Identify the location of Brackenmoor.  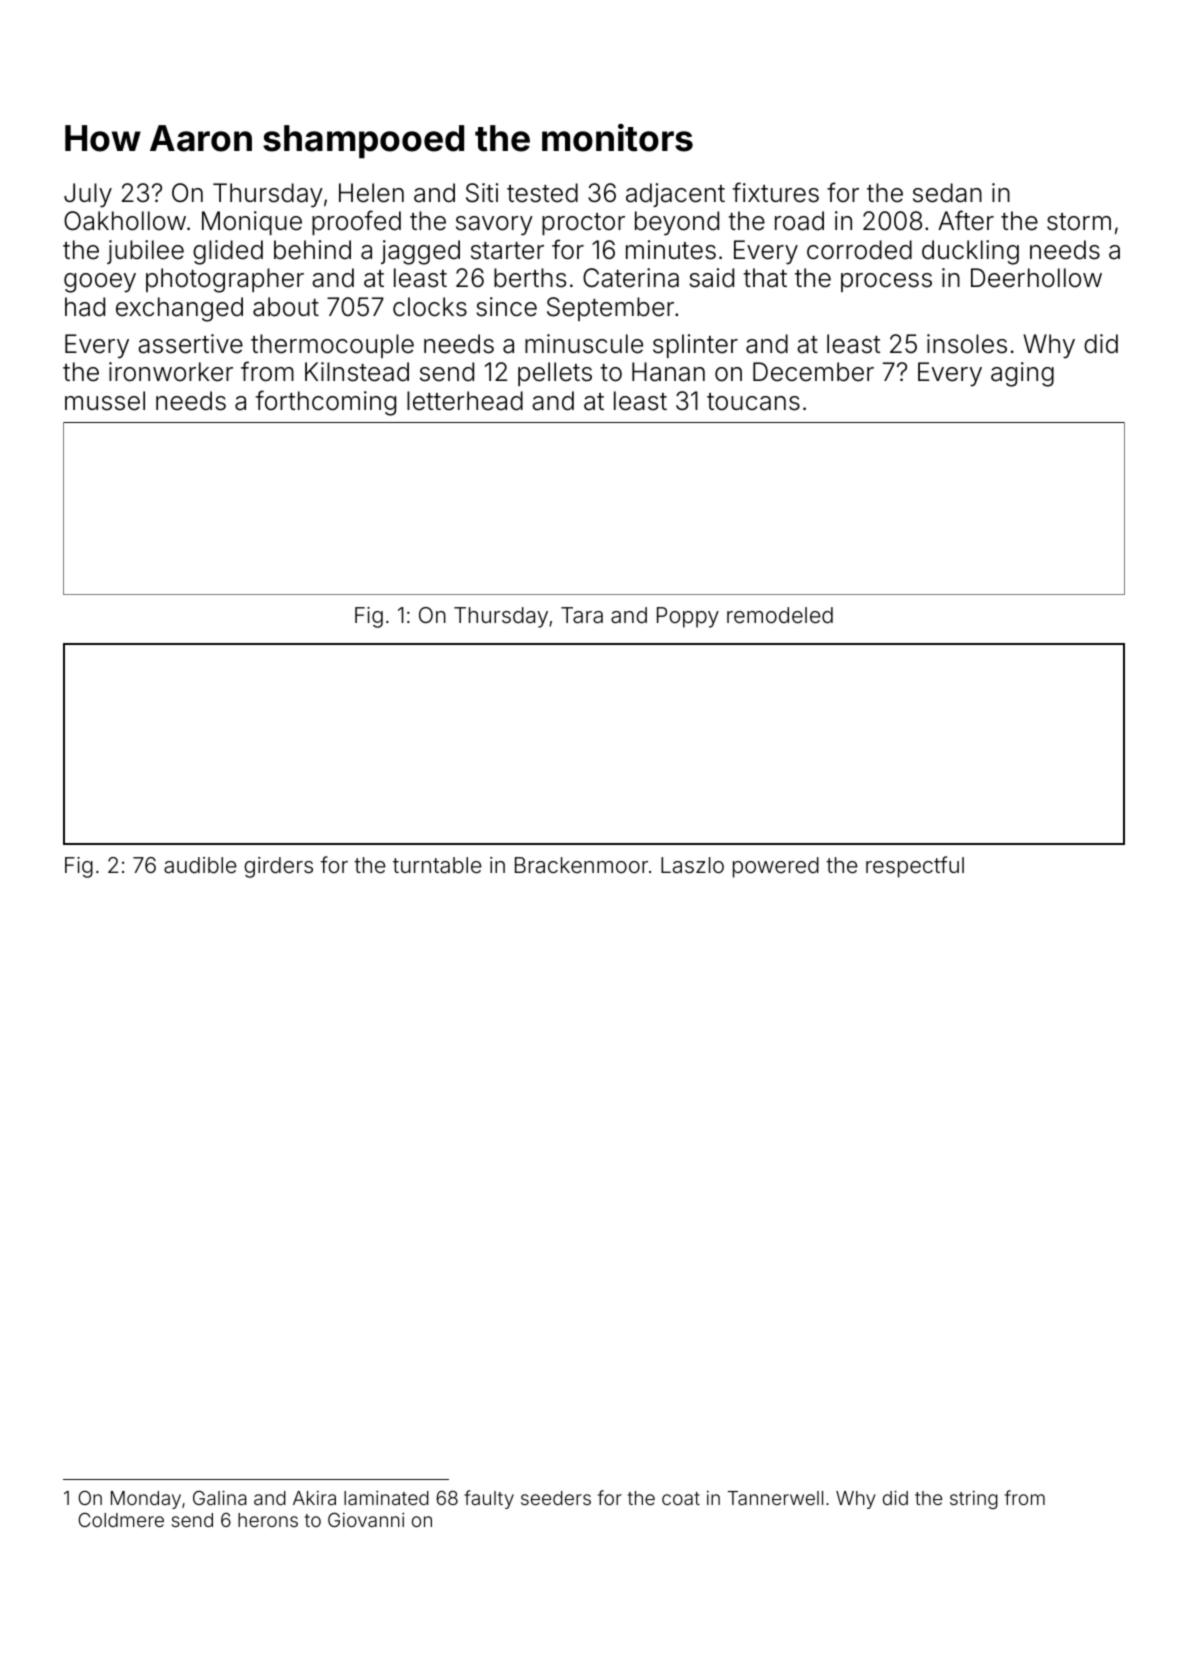
(581, 865).
